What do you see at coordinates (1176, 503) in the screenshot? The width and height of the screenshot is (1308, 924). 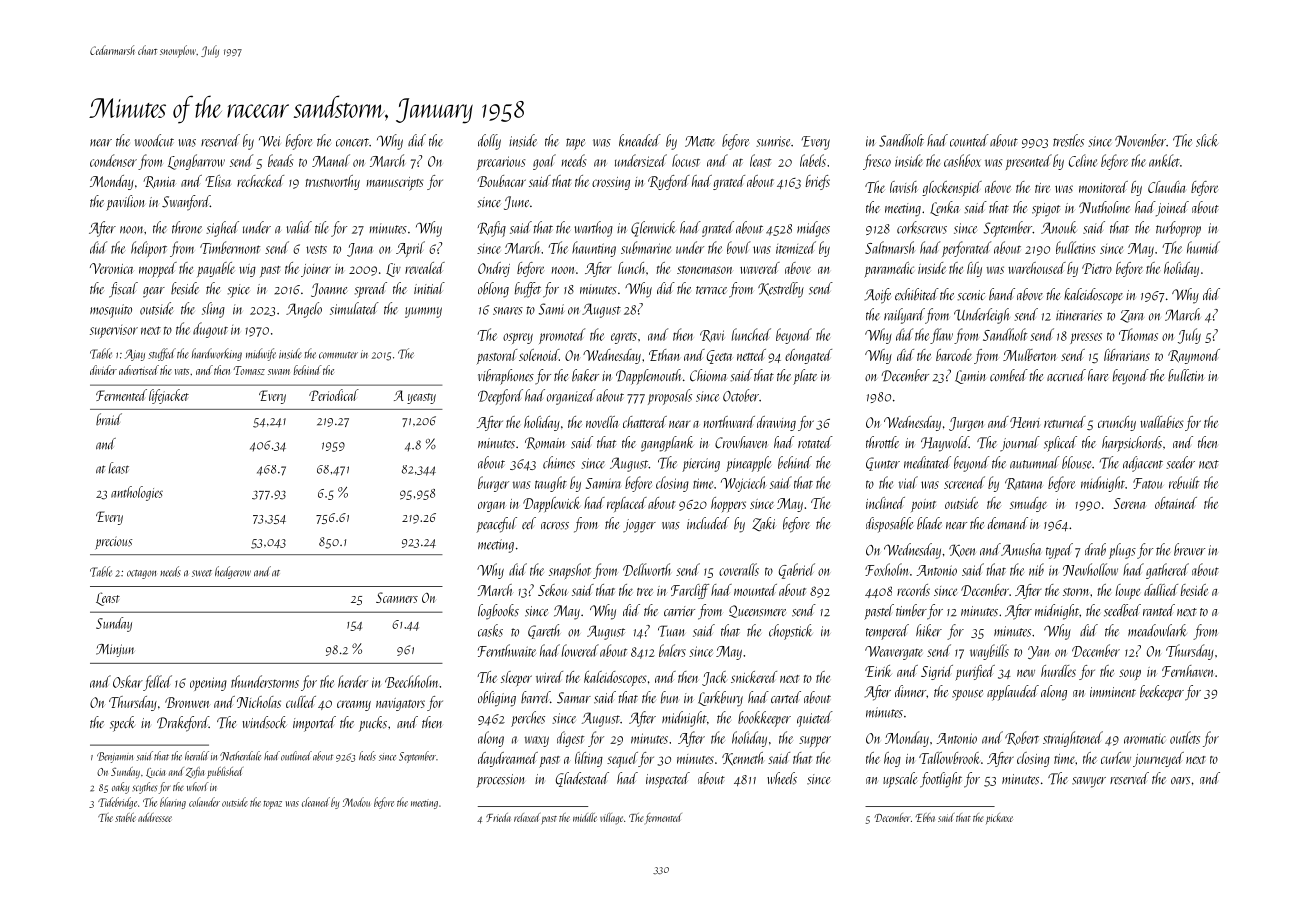 I see `obtained` at bounding box center [1176, 503].
